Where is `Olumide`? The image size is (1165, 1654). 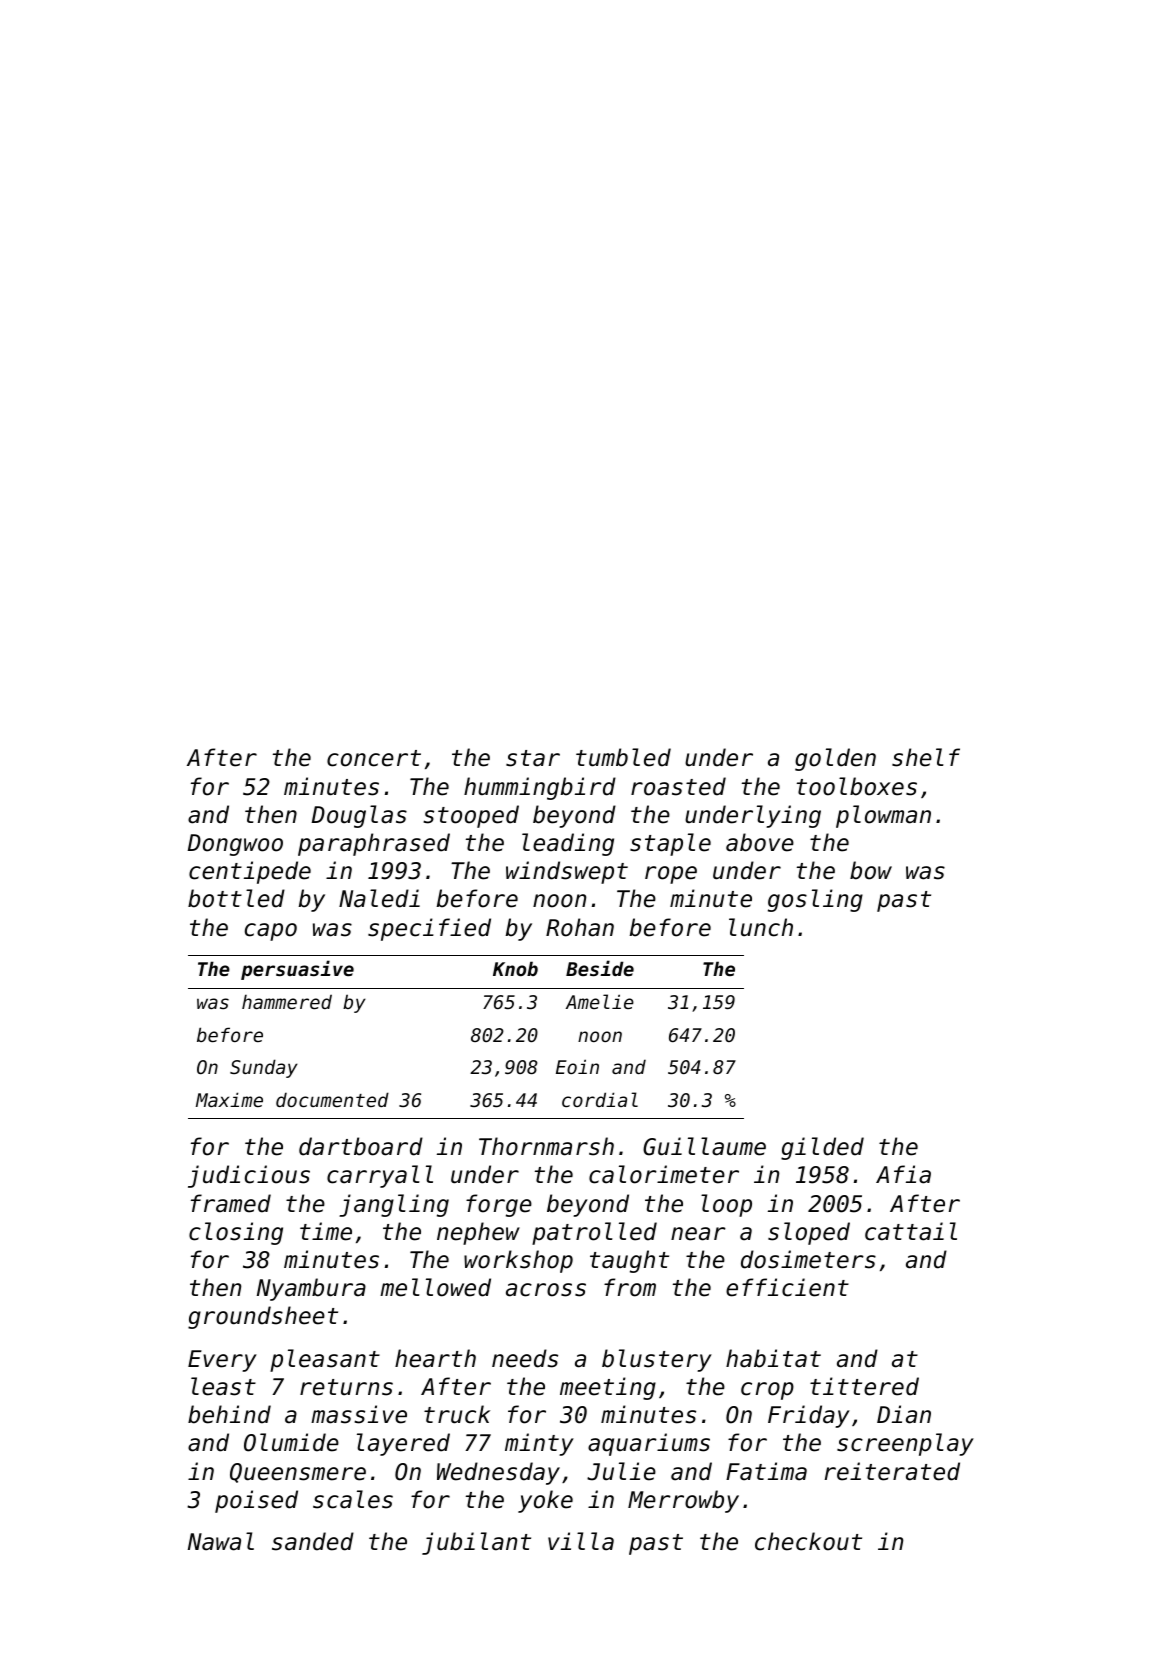
Olumide is located at coordinates (291, 1442).
